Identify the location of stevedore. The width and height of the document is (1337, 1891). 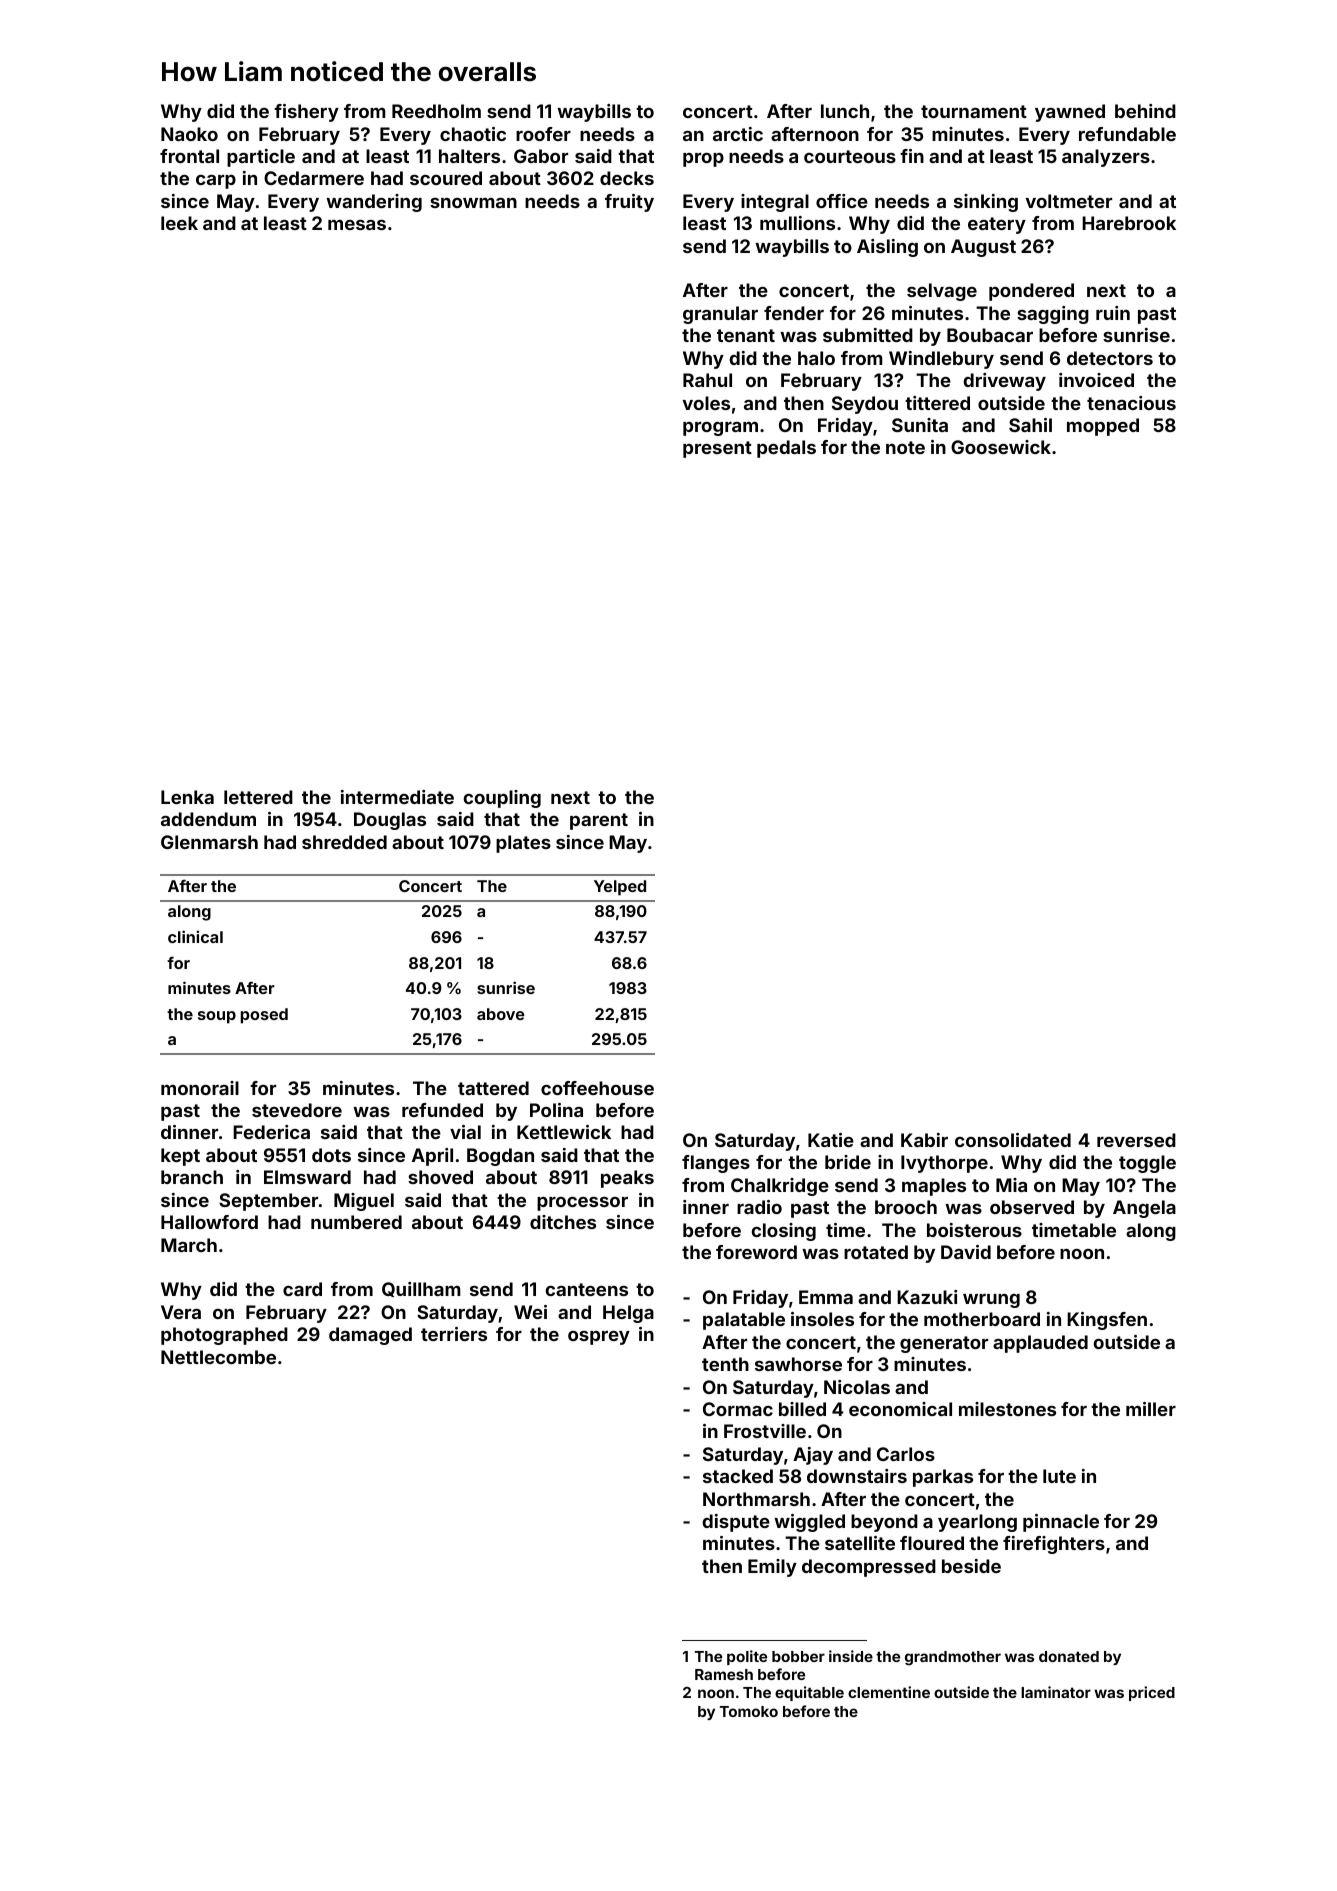
(297, 1110).
